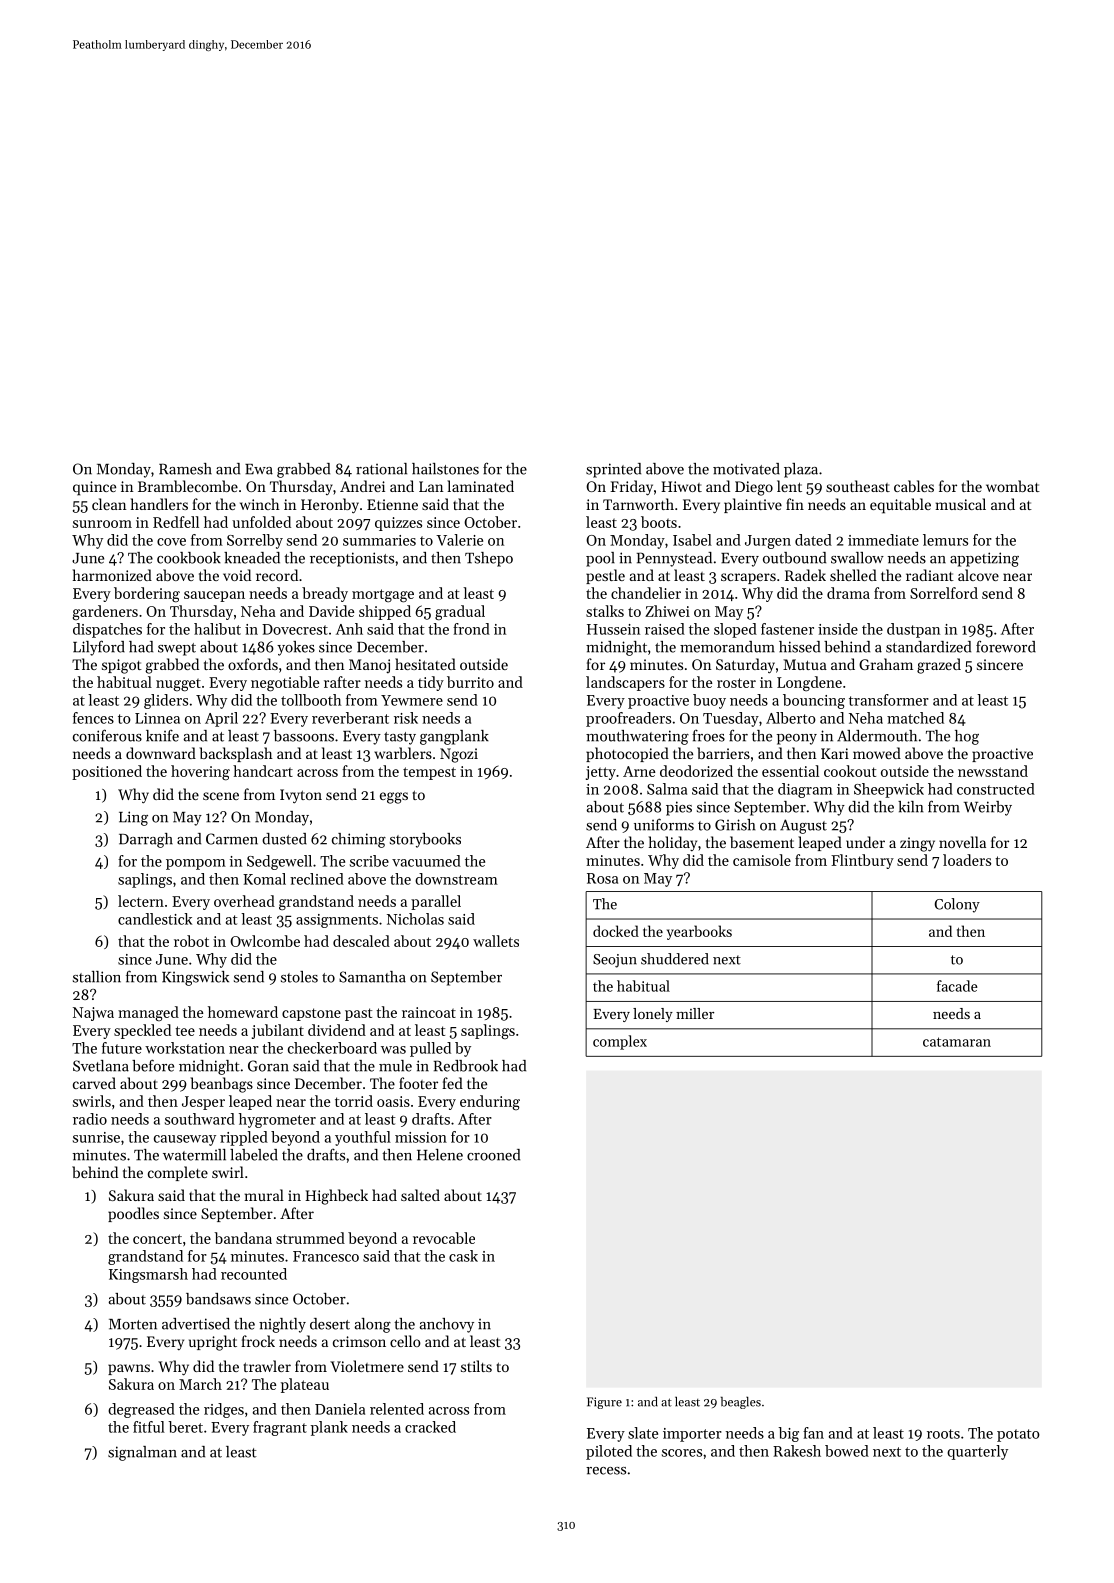  I want to click on March, so click(200, 1384).
